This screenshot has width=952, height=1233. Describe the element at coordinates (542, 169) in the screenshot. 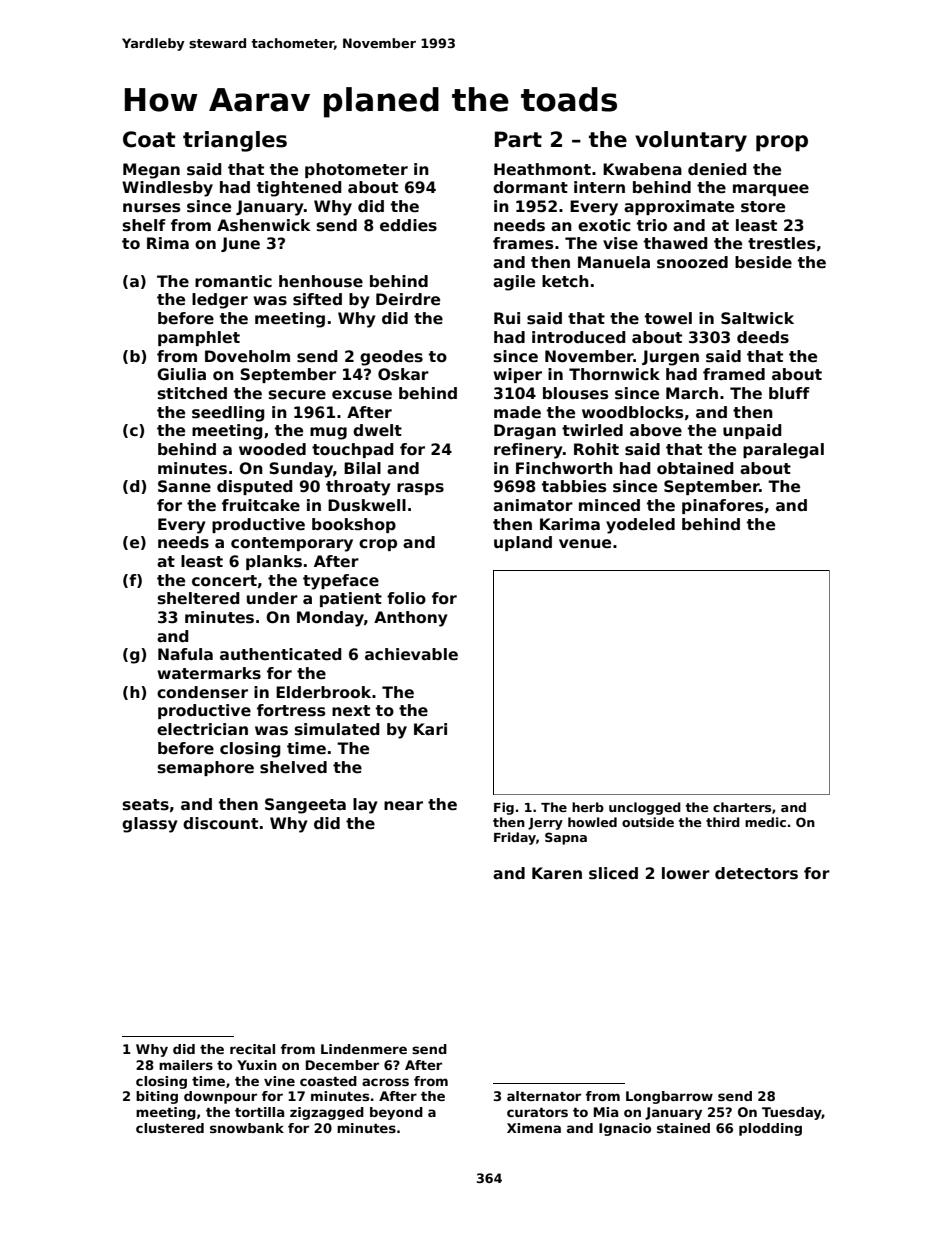

I see `Heathmont` at that location.
